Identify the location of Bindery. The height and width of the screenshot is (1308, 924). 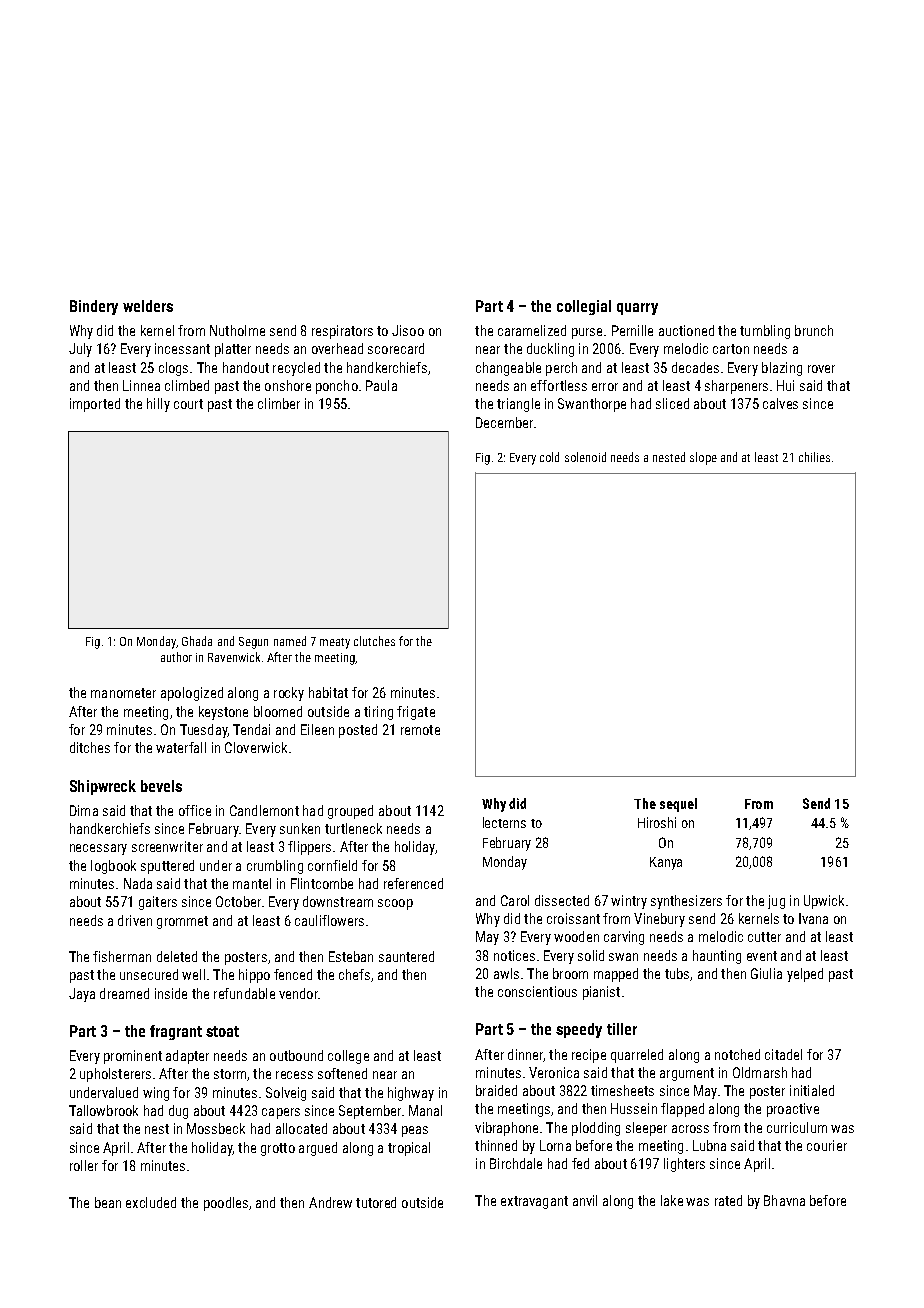
(94, 307).
